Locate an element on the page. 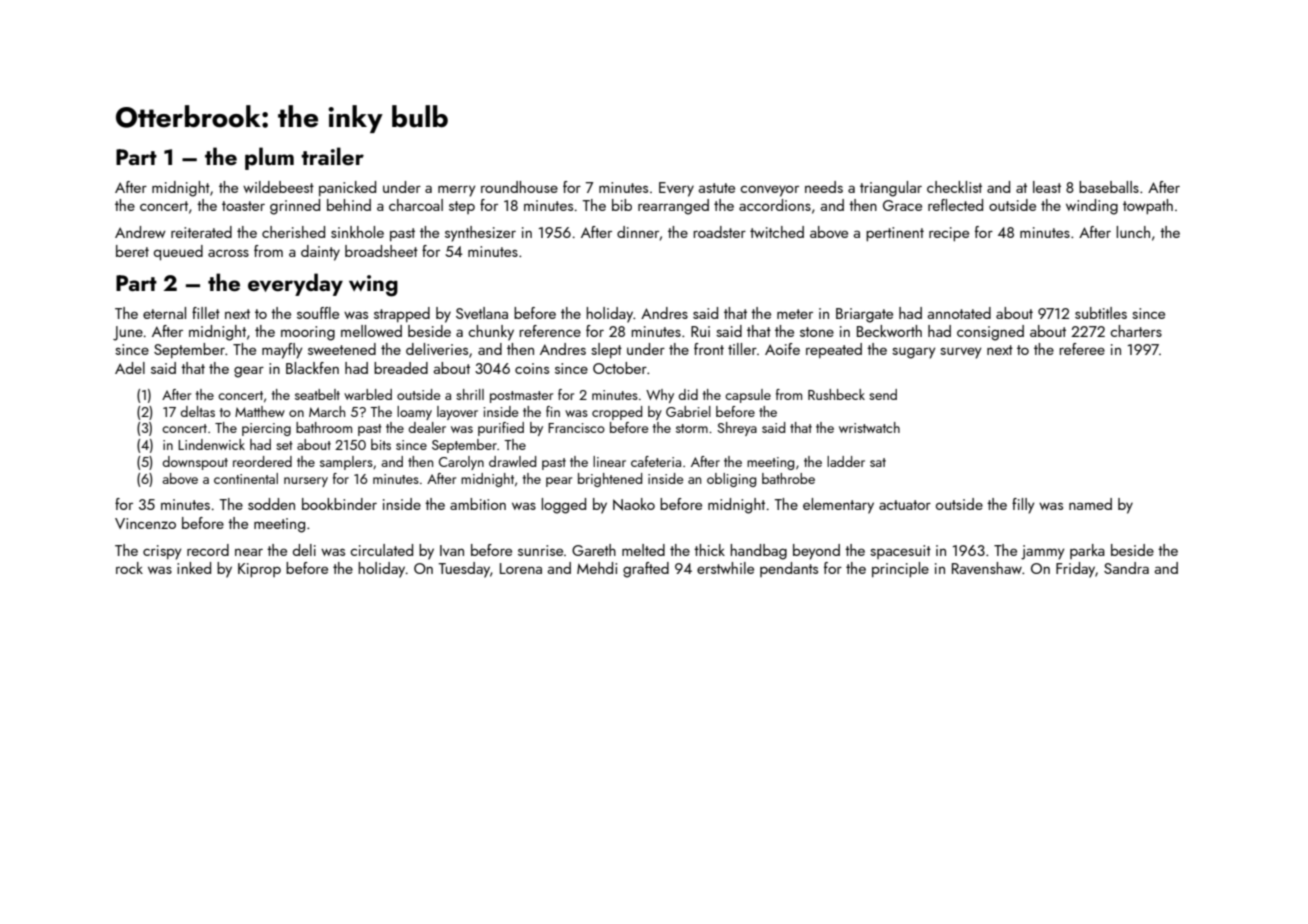 The image size is (1308, 924). Rui is located at coordinates (700, 331).
